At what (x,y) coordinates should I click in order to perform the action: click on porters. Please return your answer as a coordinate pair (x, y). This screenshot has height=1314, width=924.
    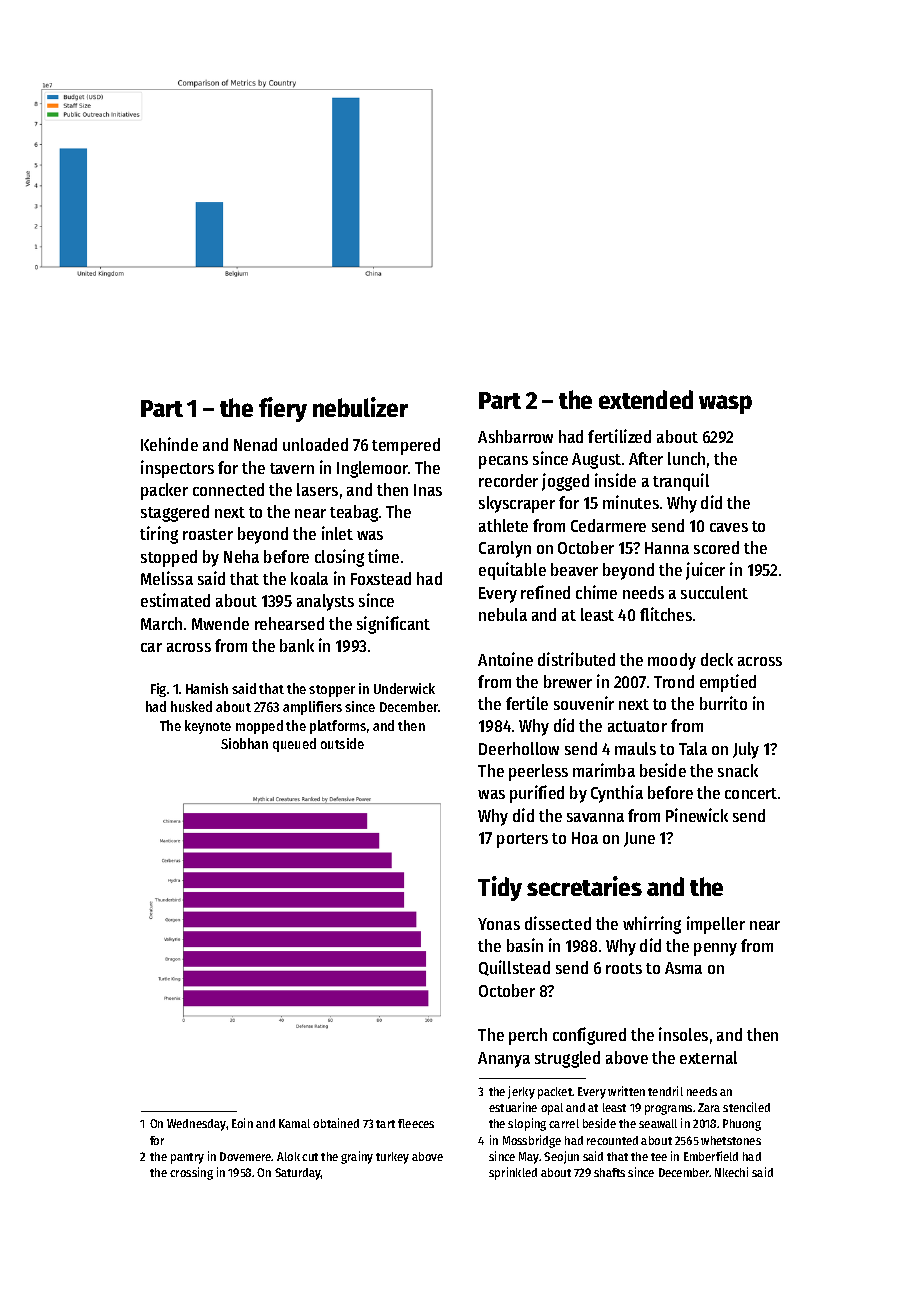
    Looking at the image, I should click on (522, 840).
